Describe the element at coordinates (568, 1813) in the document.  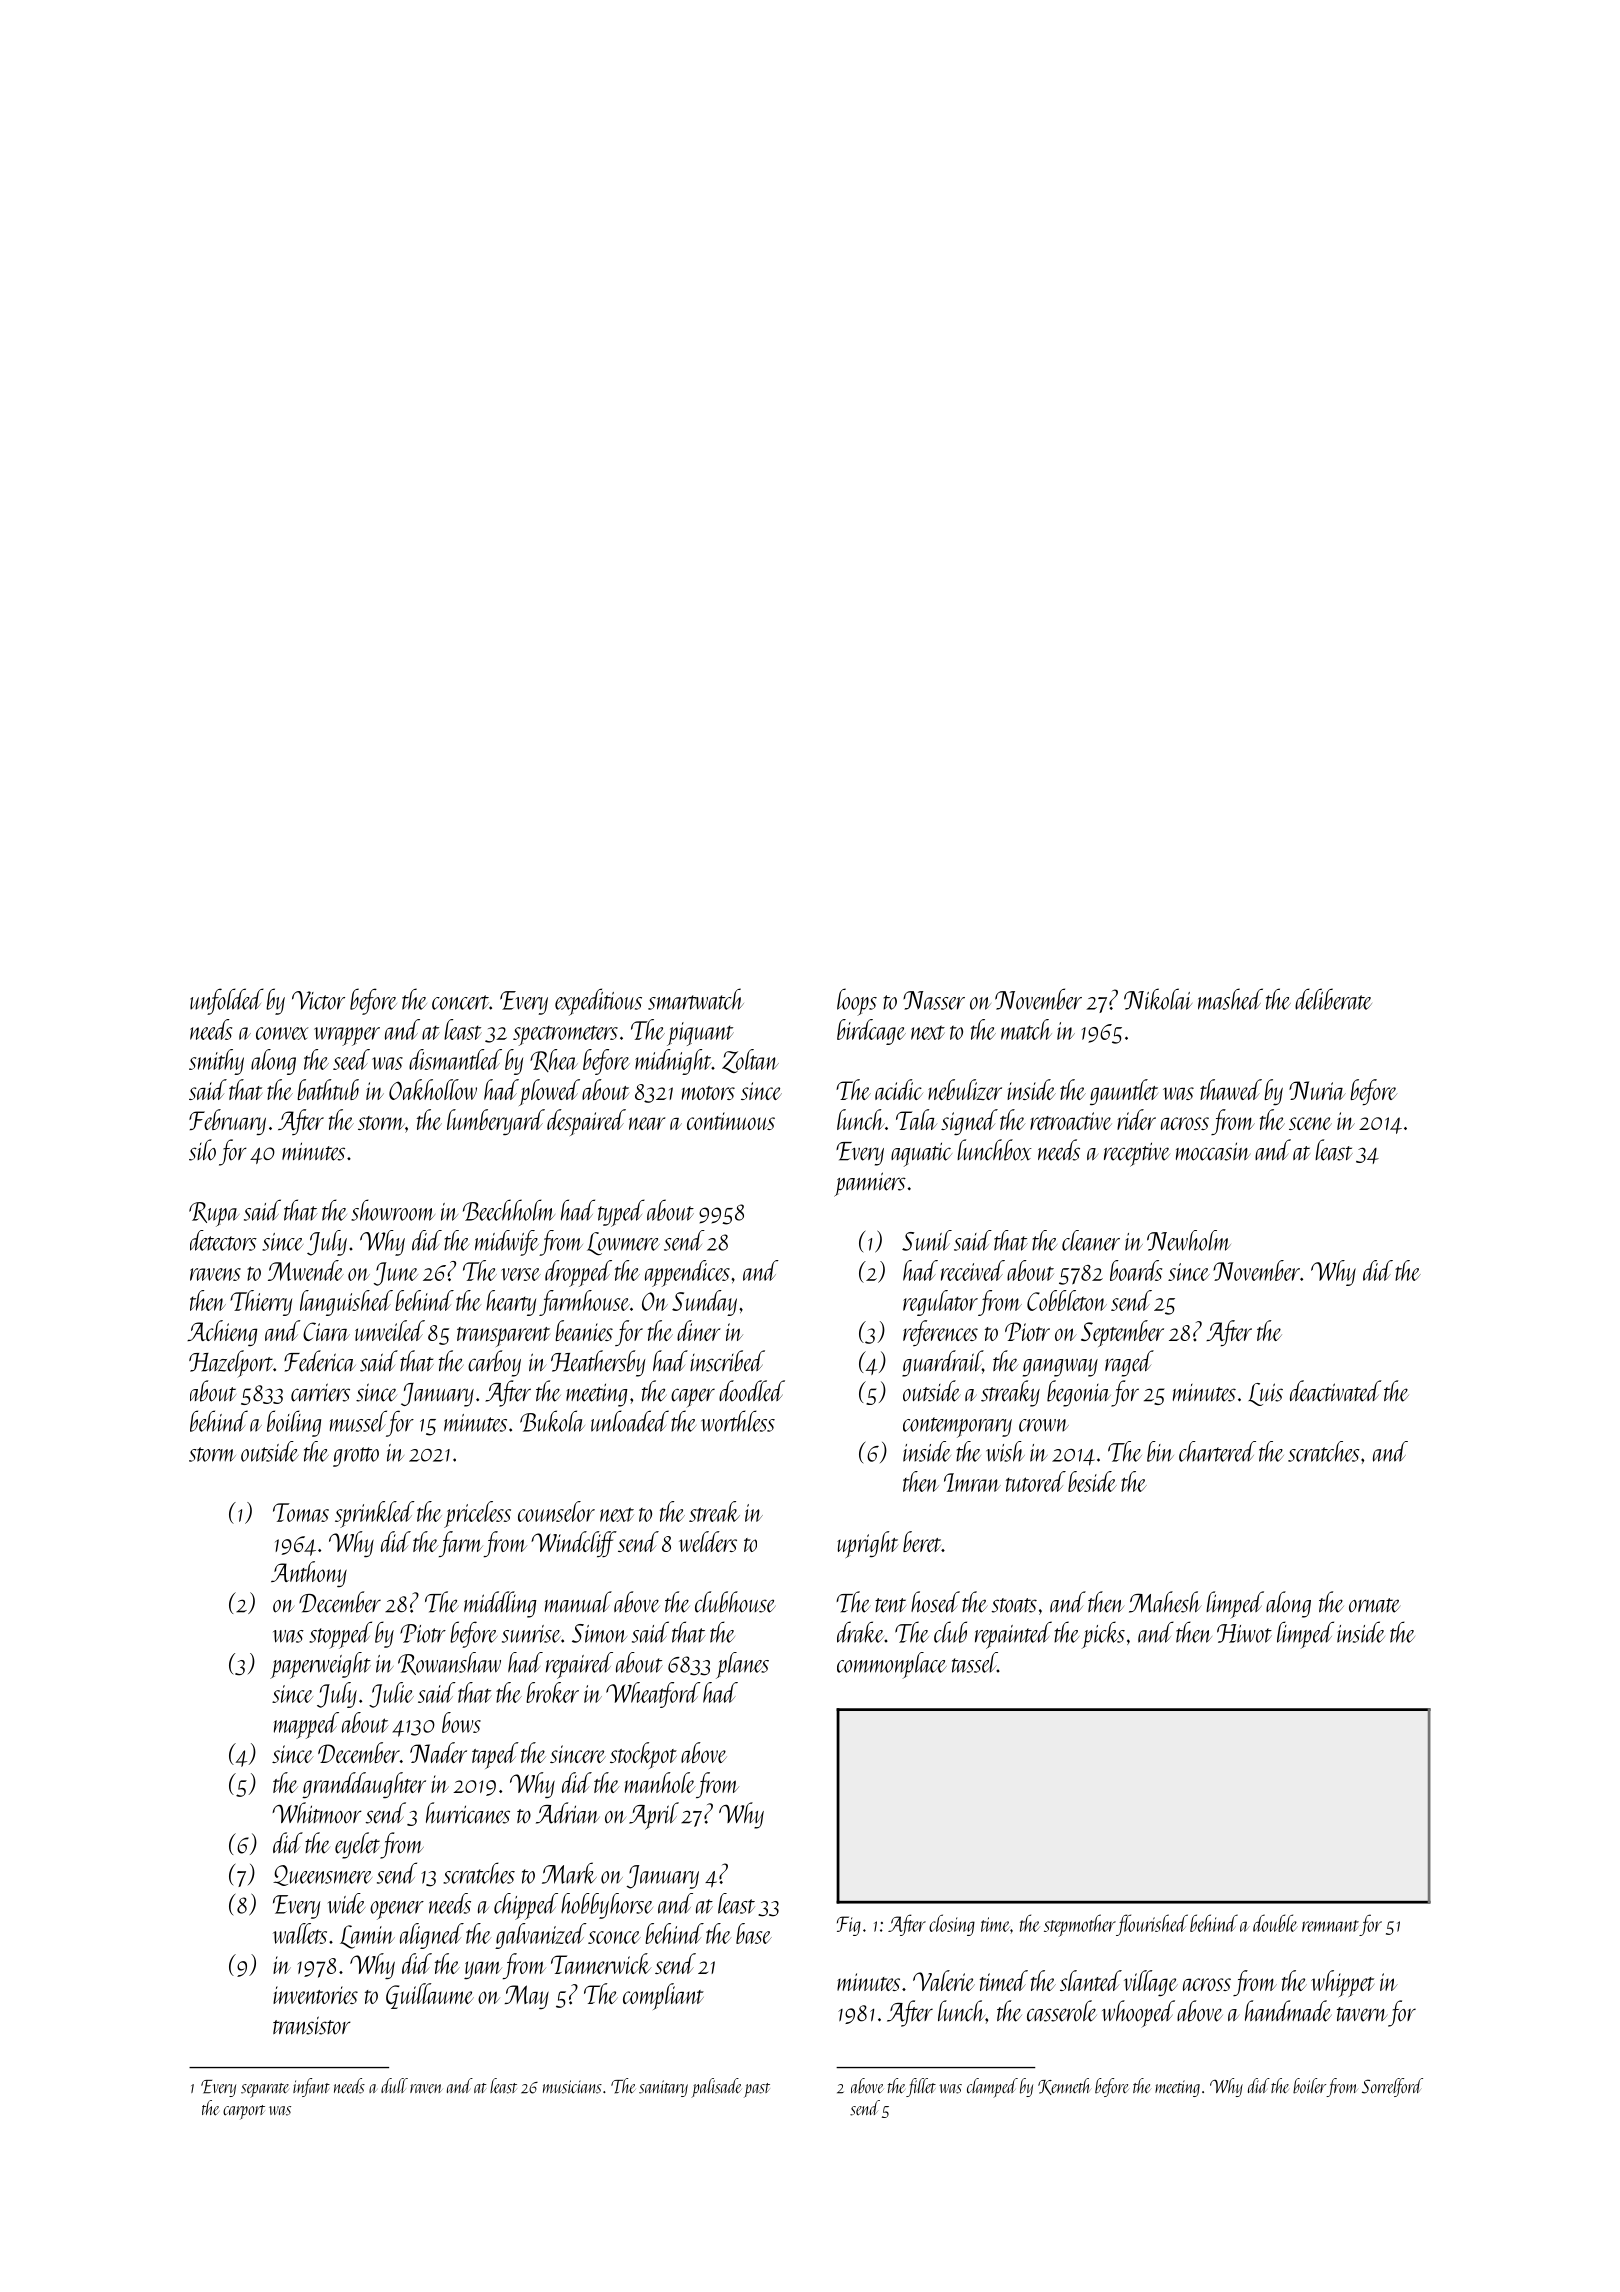
I see `Adrian` at that location.
